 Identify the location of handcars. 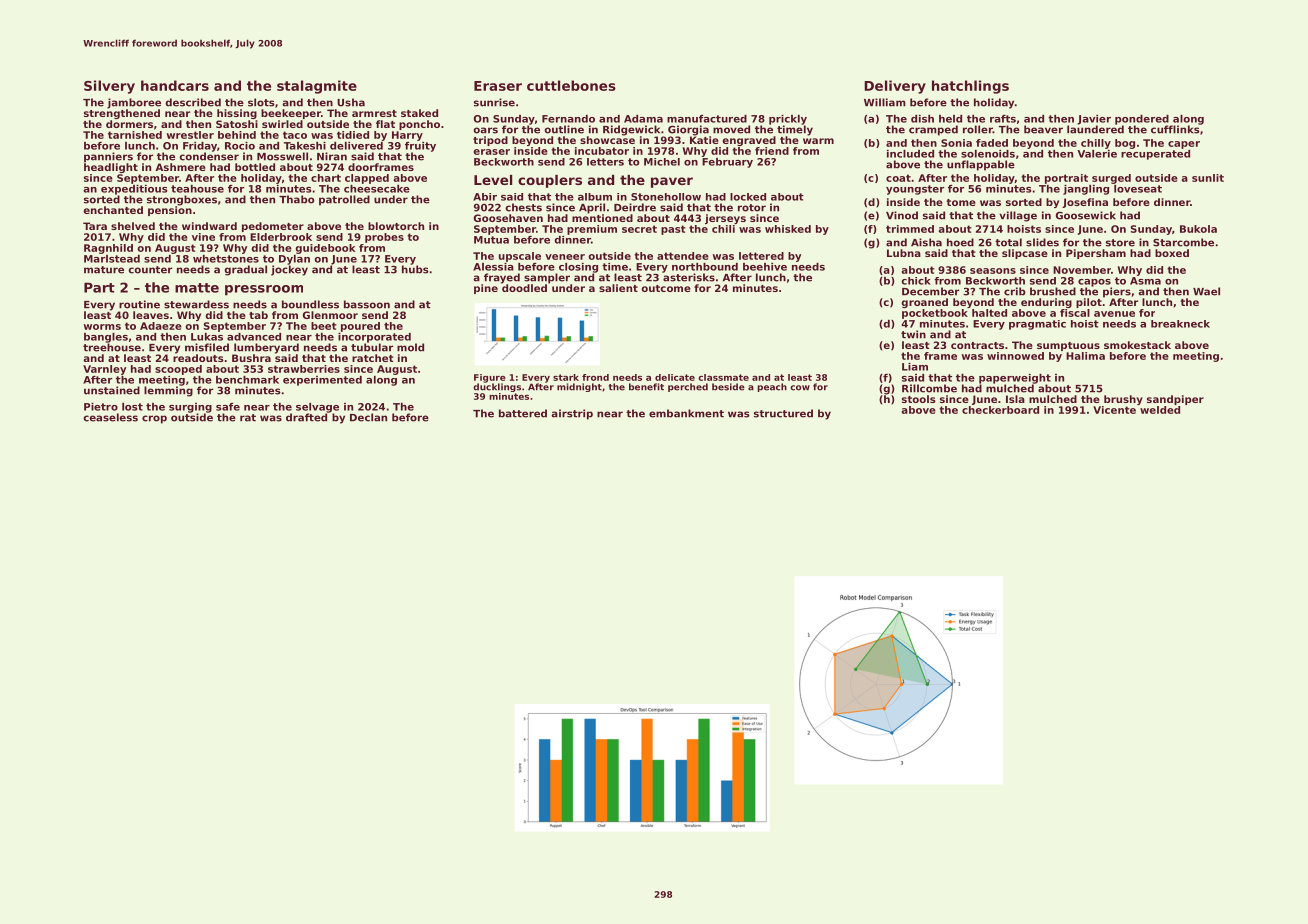
(175, 85).
